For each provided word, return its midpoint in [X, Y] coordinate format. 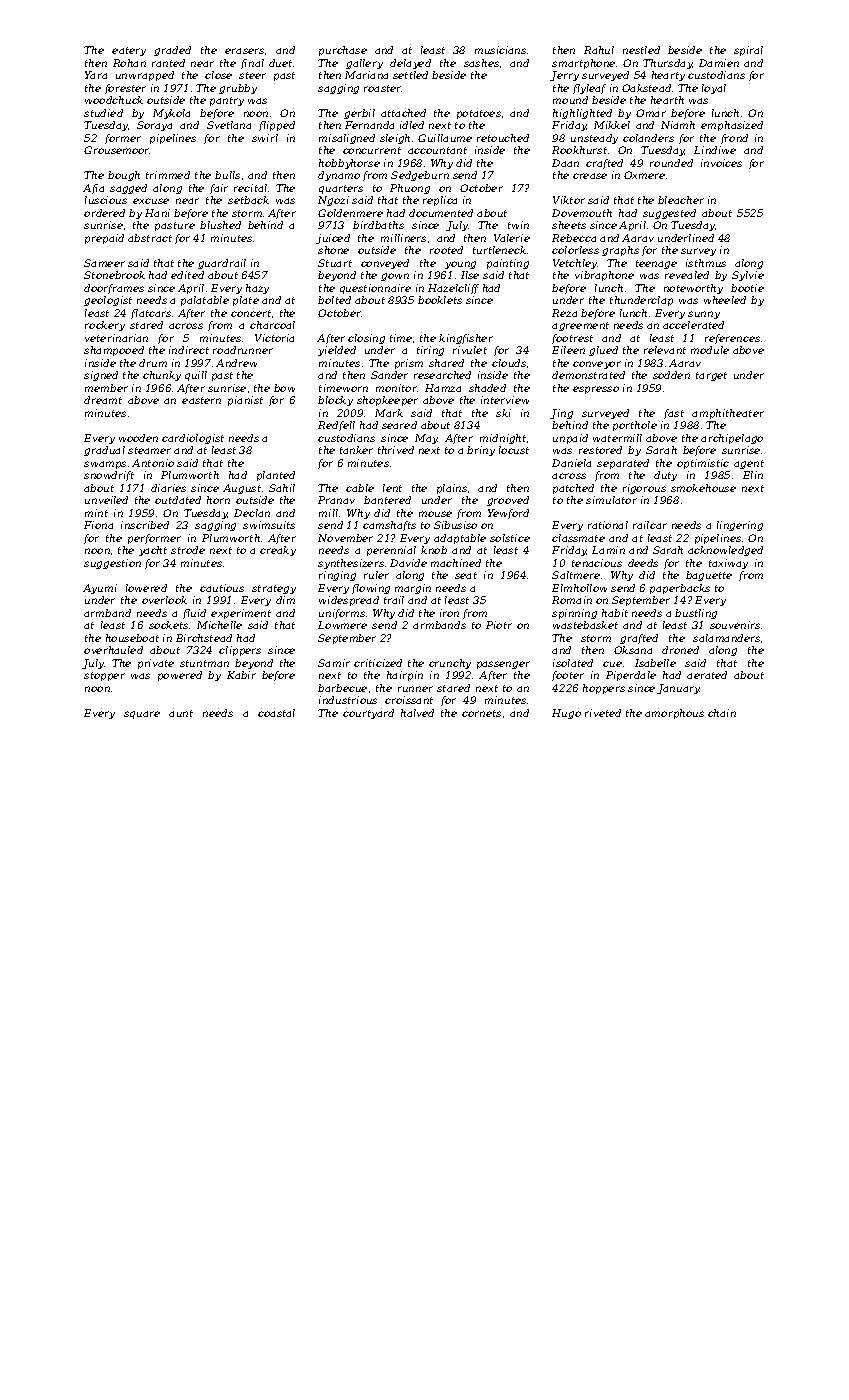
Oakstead [646, 88]
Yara [96, 75]
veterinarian [116, 338]
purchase [343, 51]
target [711, 376]
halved [417, 713]
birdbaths [378, 225]
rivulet [470, 350]
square [142, 715]
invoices [721, 163]
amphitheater [728, 414]
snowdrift [109, 476]
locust [514, 450]
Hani [157, 213]
